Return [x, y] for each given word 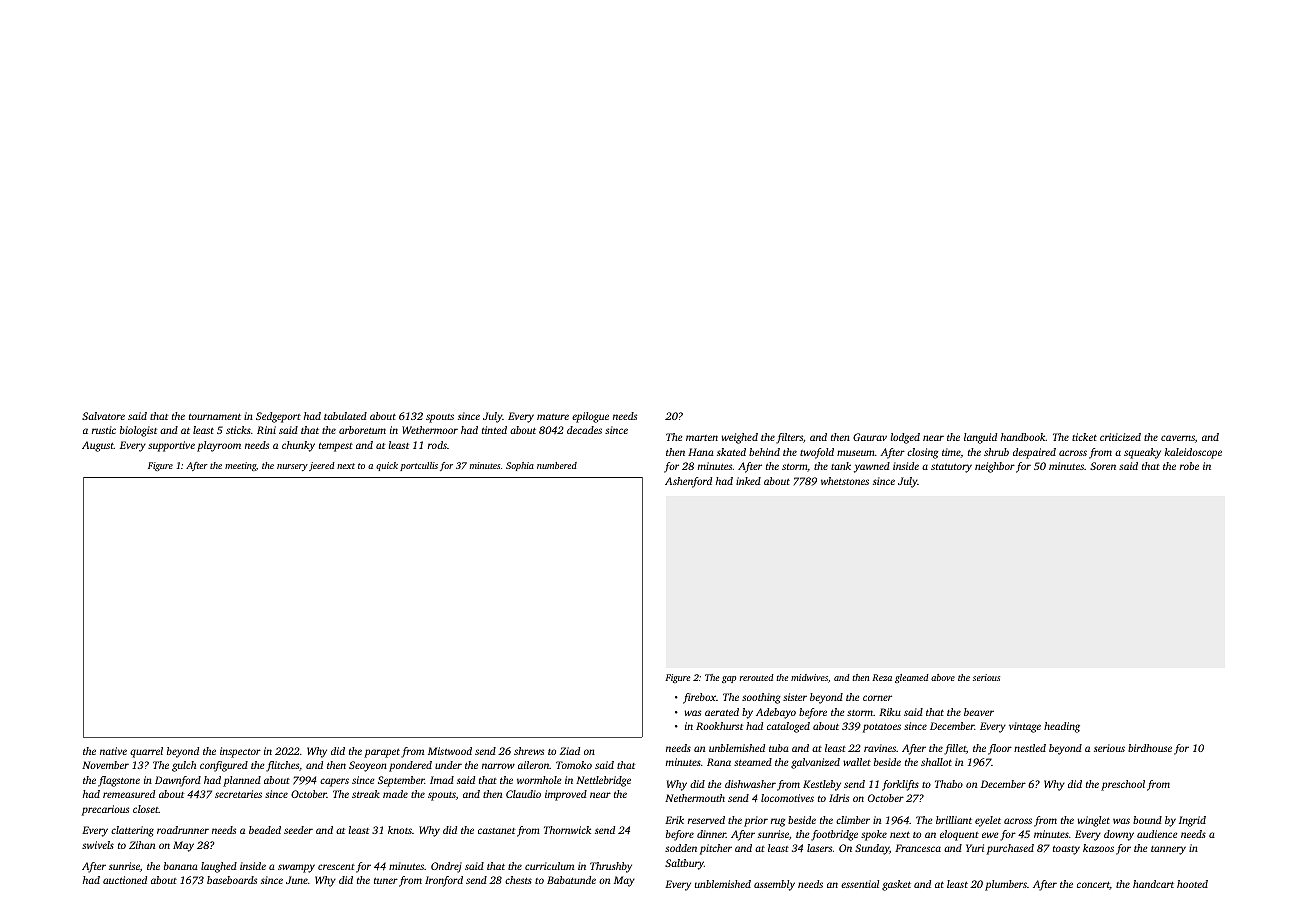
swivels [98, 845]
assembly [774, 885]
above [943, 677]
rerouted [757, 677]
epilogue [590, 417]
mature [553, 416]
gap [729, 679]
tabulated [345, 416]
